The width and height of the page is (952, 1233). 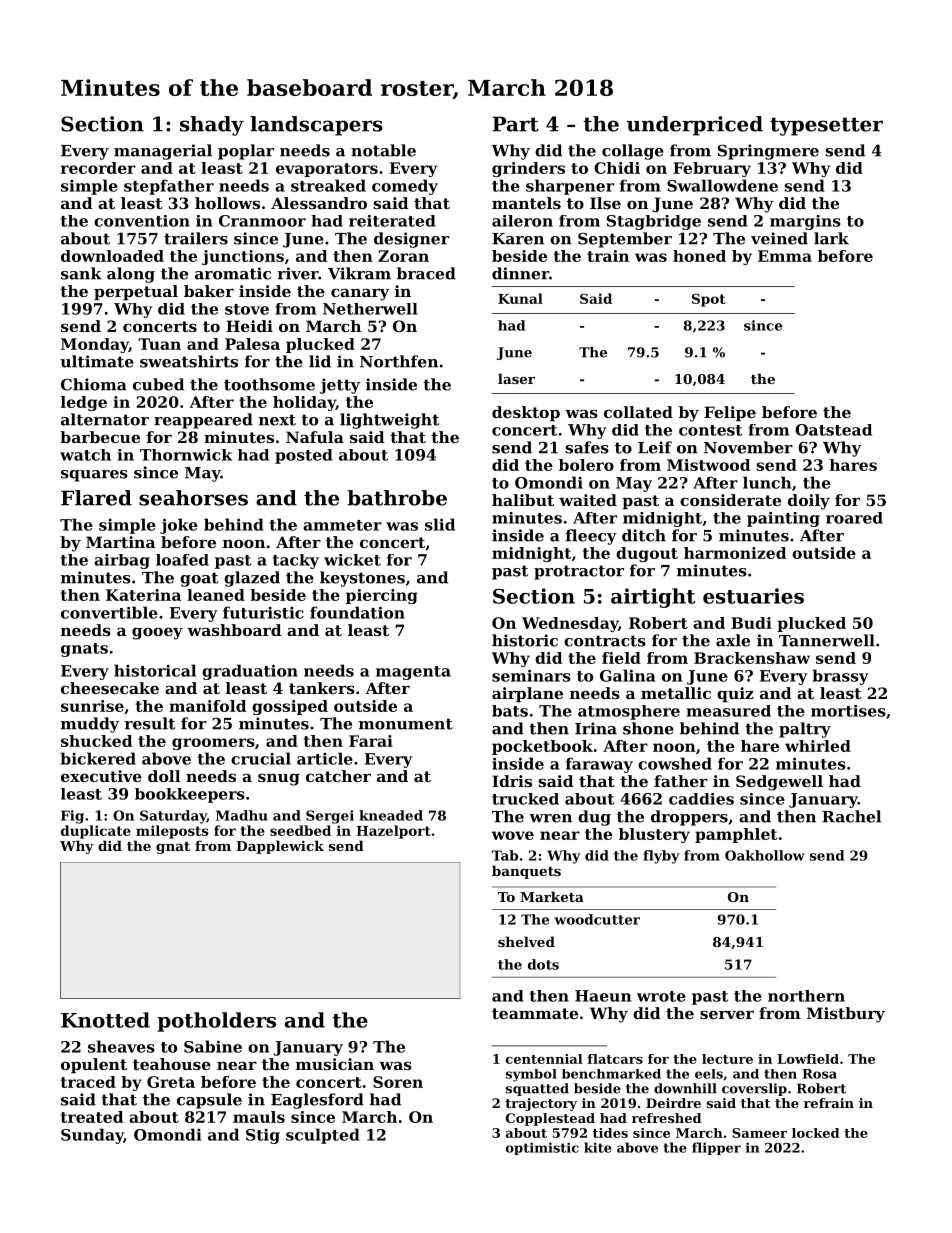 I want to click on painting, so click(x=783, y=519).
